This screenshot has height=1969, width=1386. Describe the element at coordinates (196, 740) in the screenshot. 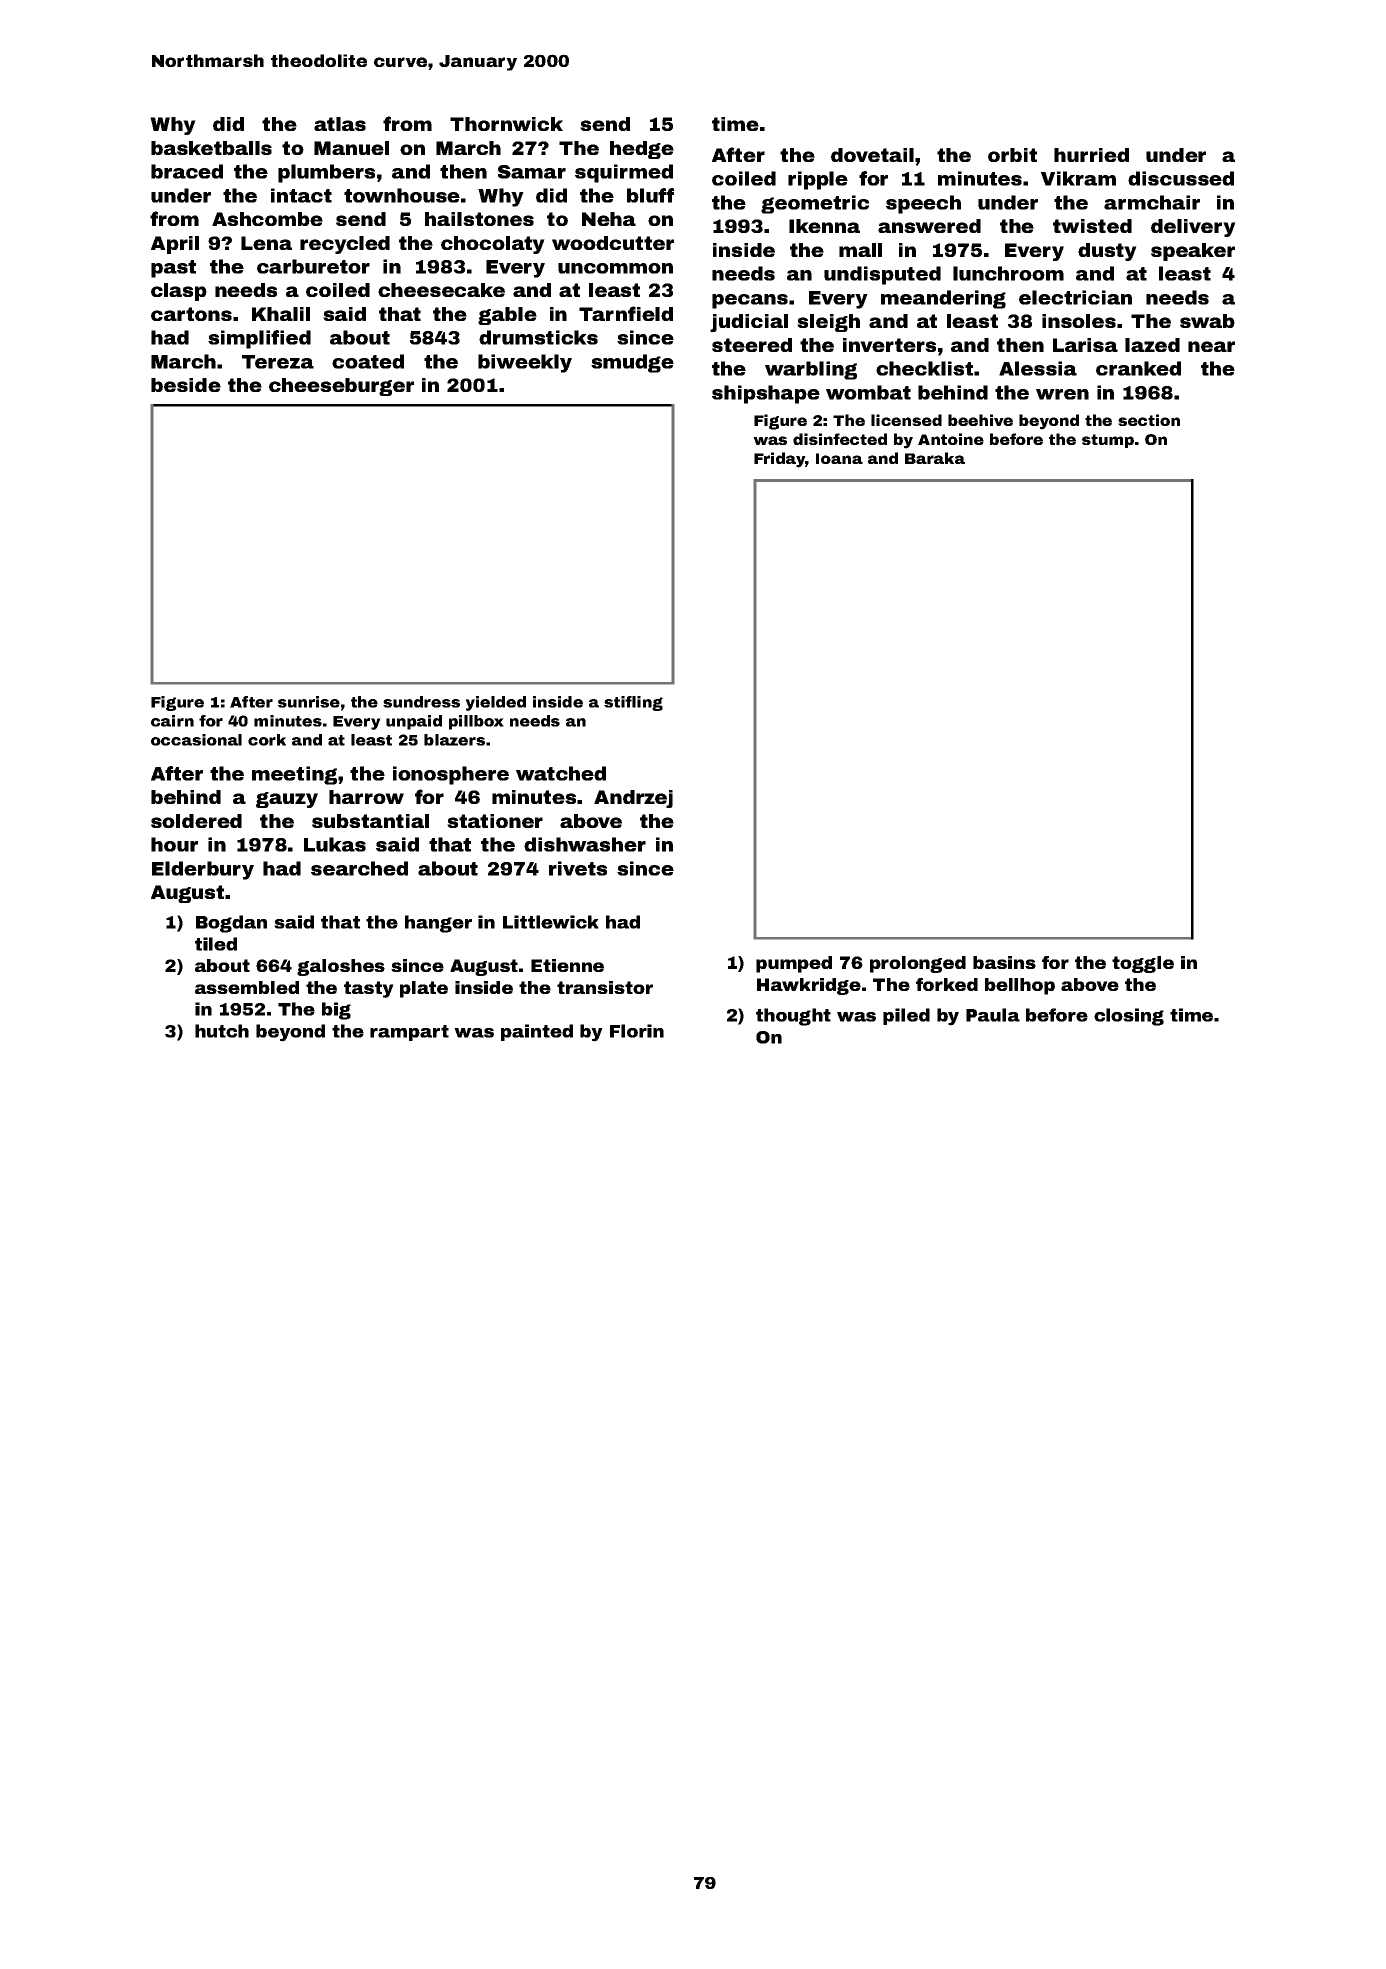

I see `occasional` at that location.
